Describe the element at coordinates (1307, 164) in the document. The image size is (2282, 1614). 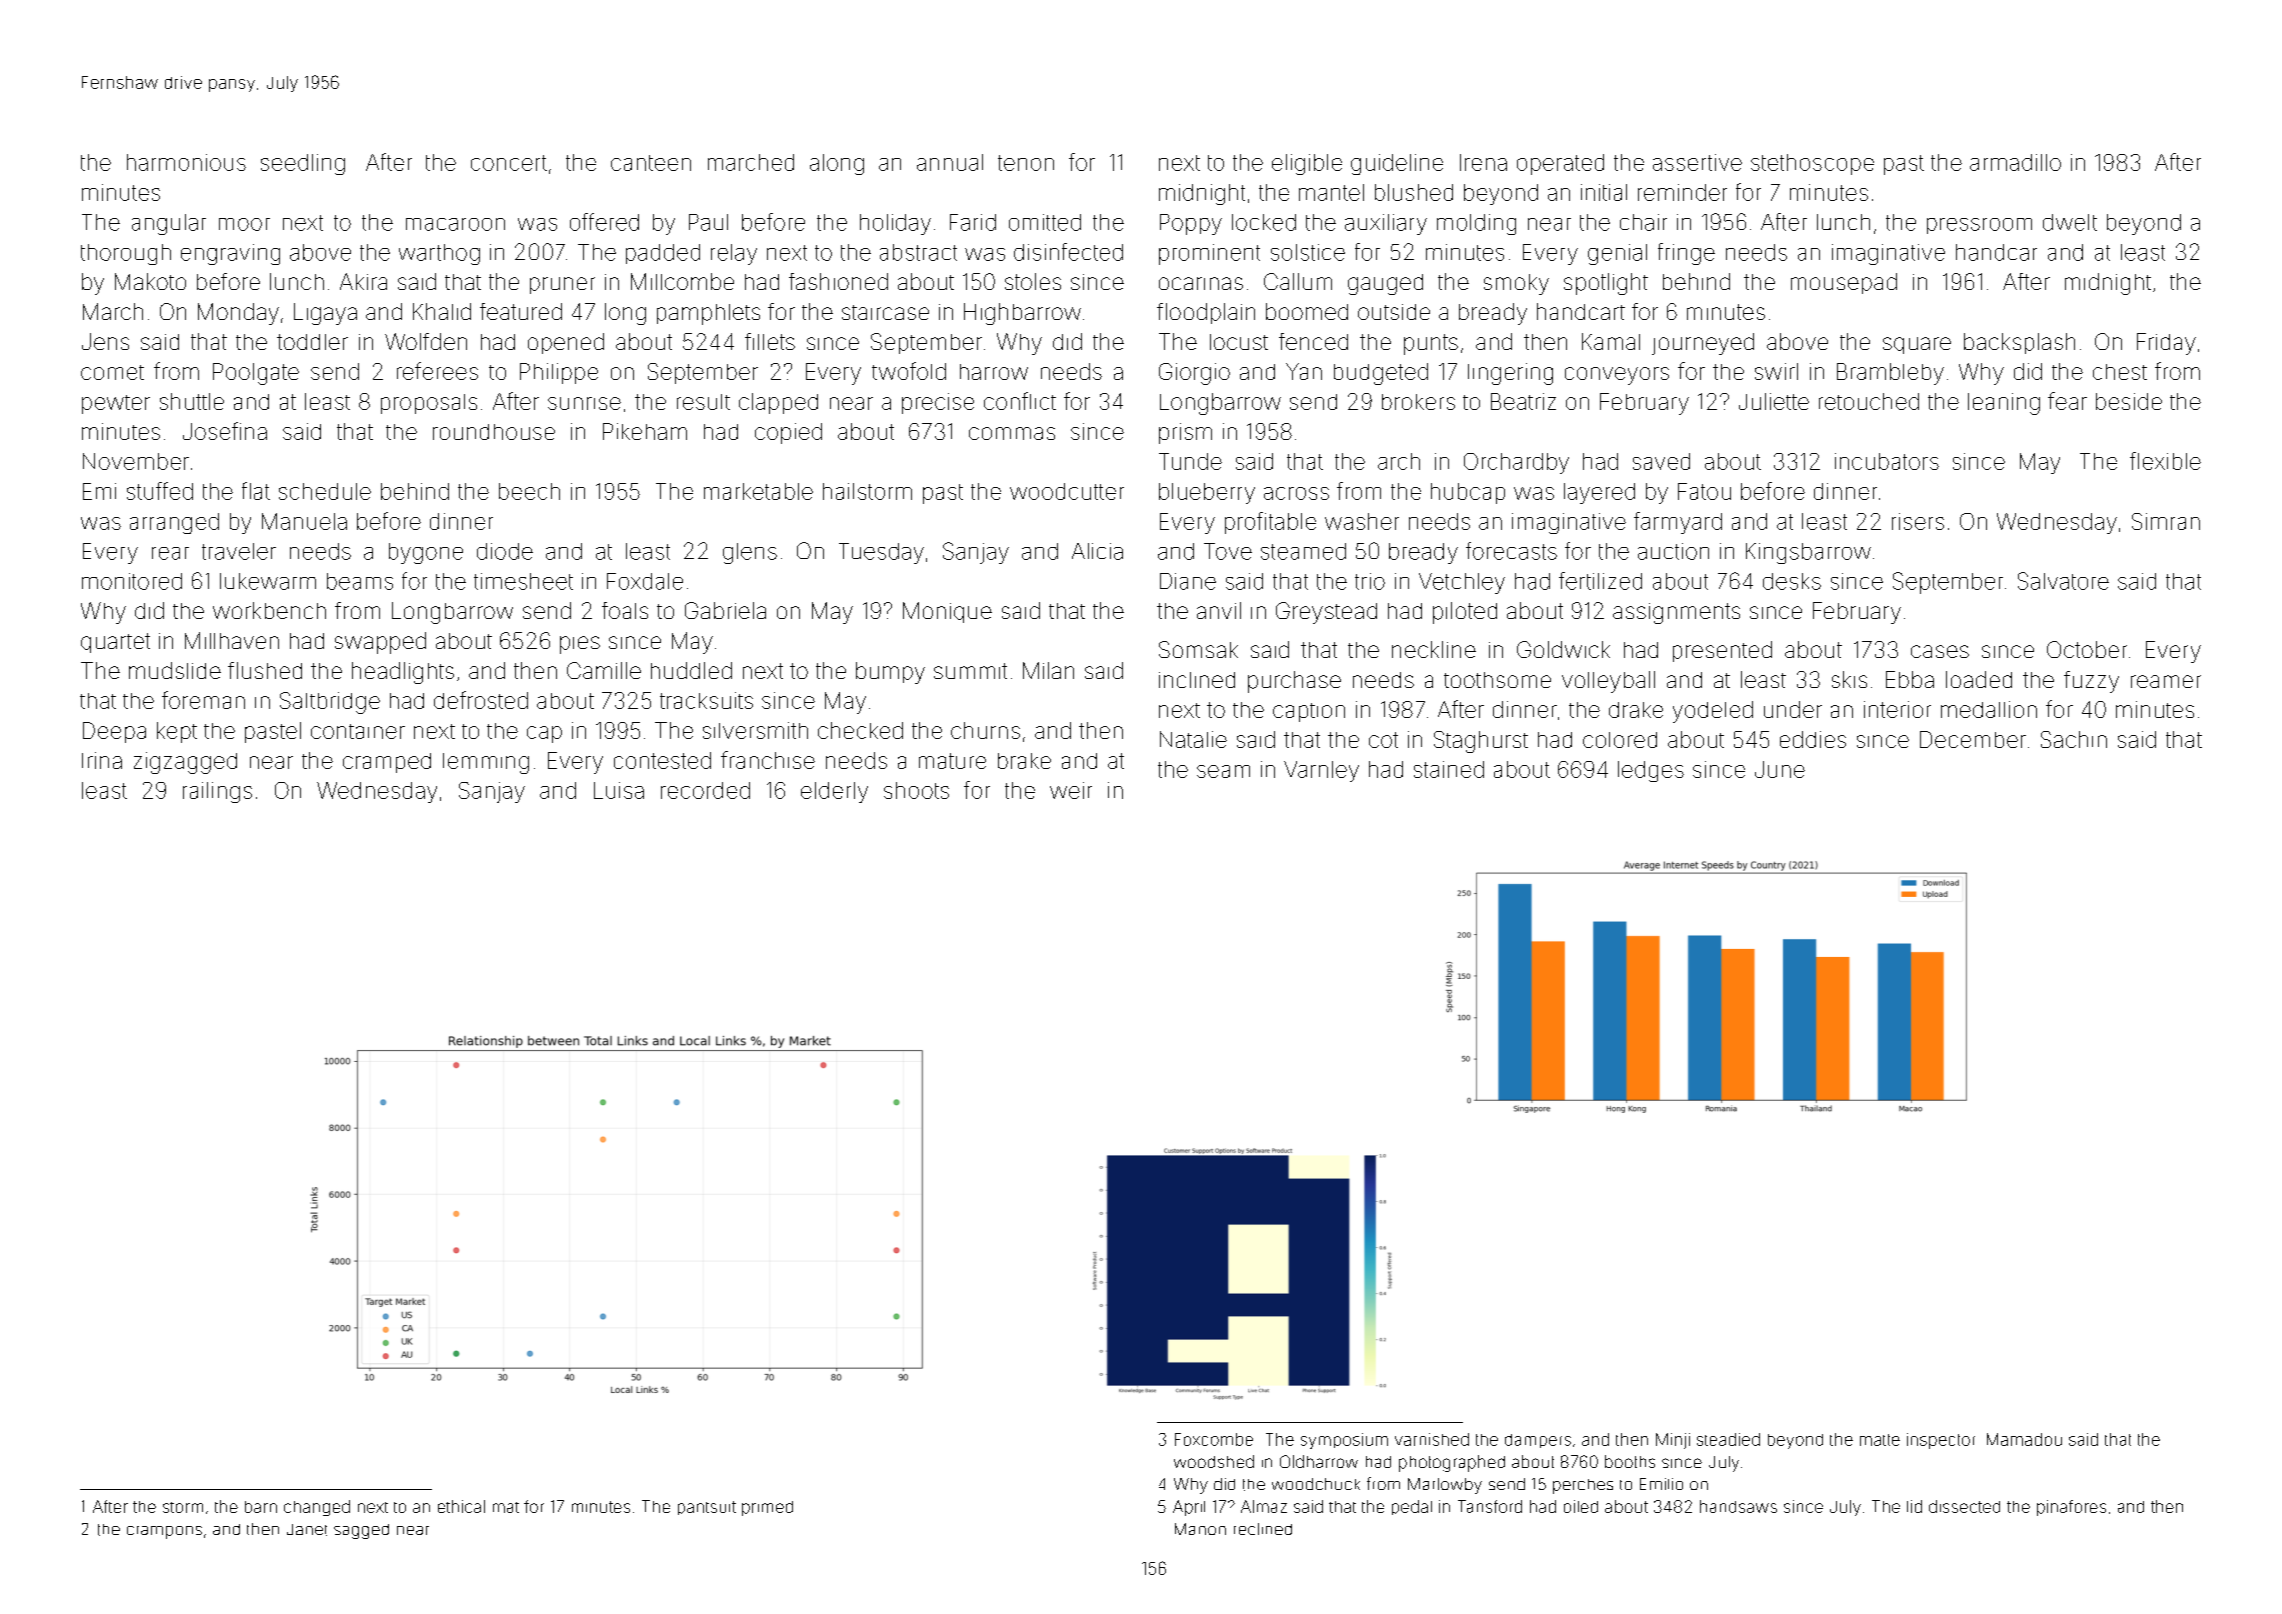
I see `eligible` at that location.
